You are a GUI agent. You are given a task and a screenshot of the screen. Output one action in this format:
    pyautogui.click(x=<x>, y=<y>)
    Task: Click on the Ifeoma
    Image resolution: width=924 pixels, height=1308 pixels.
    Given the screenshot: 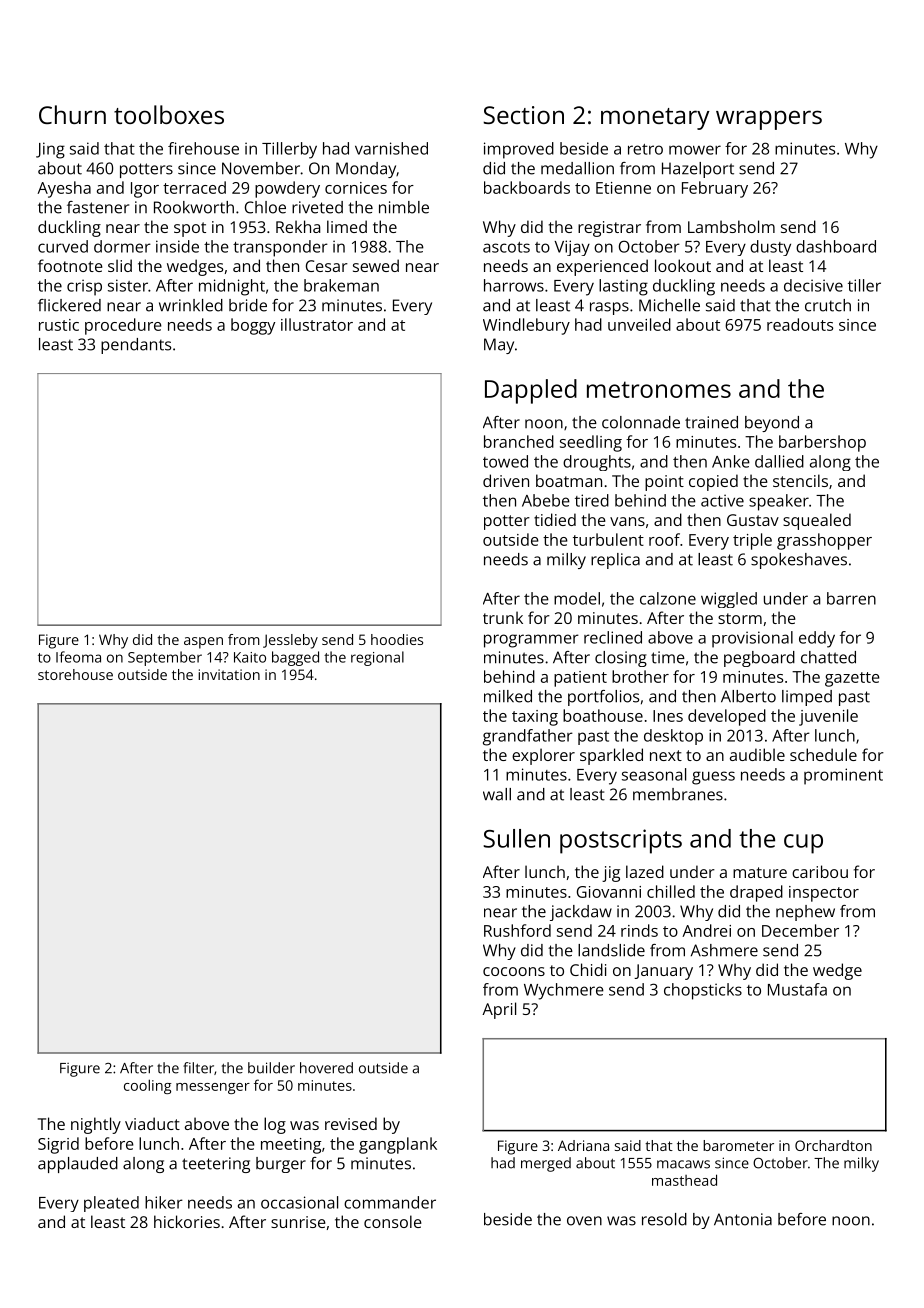 What is the action you would take?
    pyautogui.click(x=78, y=657)
